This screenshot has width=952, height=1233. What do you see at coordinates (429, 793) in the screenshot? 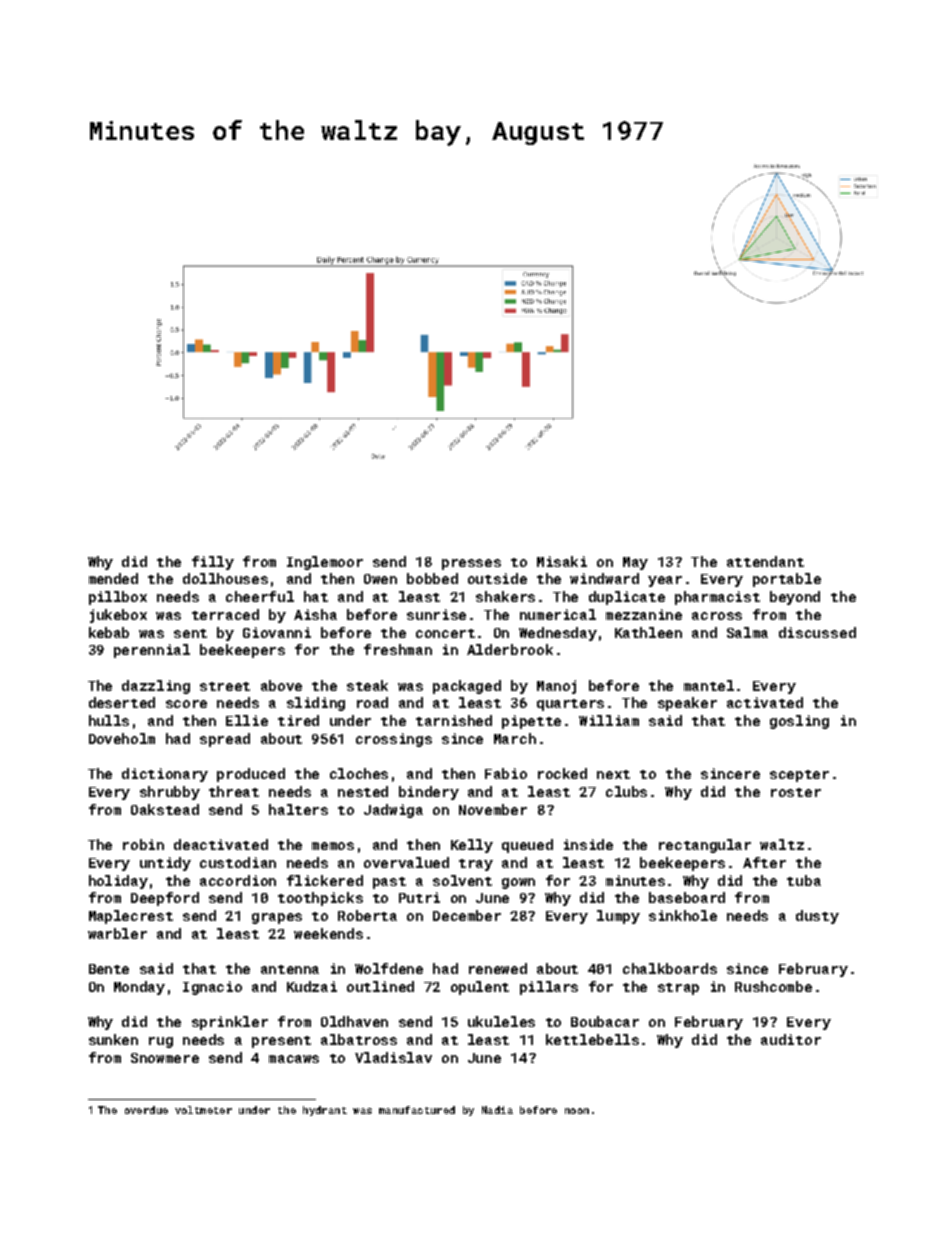
I see `bindery` at bounding box center [429, 793].
